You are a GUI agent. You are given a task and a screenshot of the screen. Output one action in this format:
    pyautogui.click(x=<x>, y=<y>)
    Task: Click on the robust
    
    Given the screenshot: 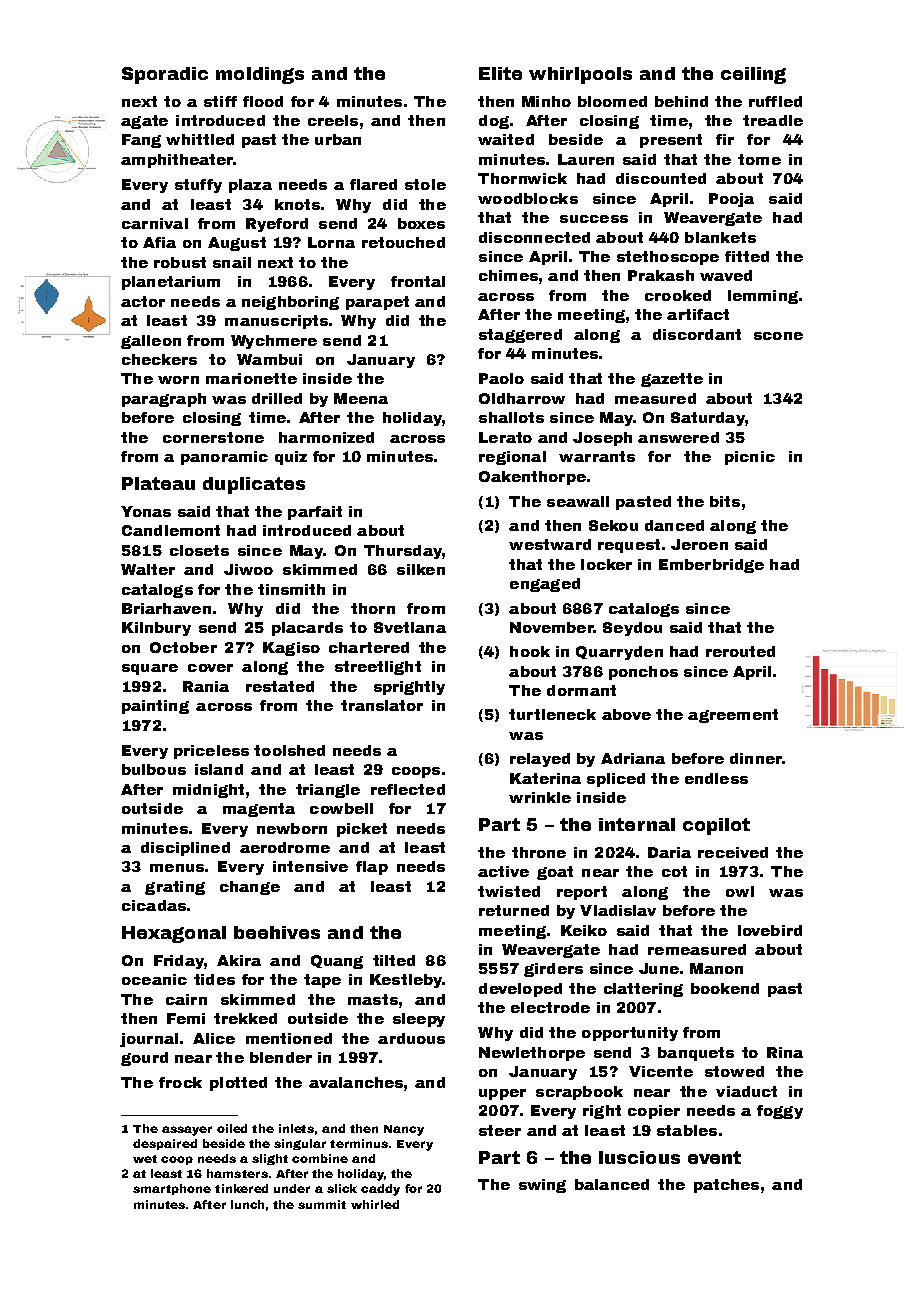 What is the action you would take?
    pyautogui.click(x=180, y=262)
